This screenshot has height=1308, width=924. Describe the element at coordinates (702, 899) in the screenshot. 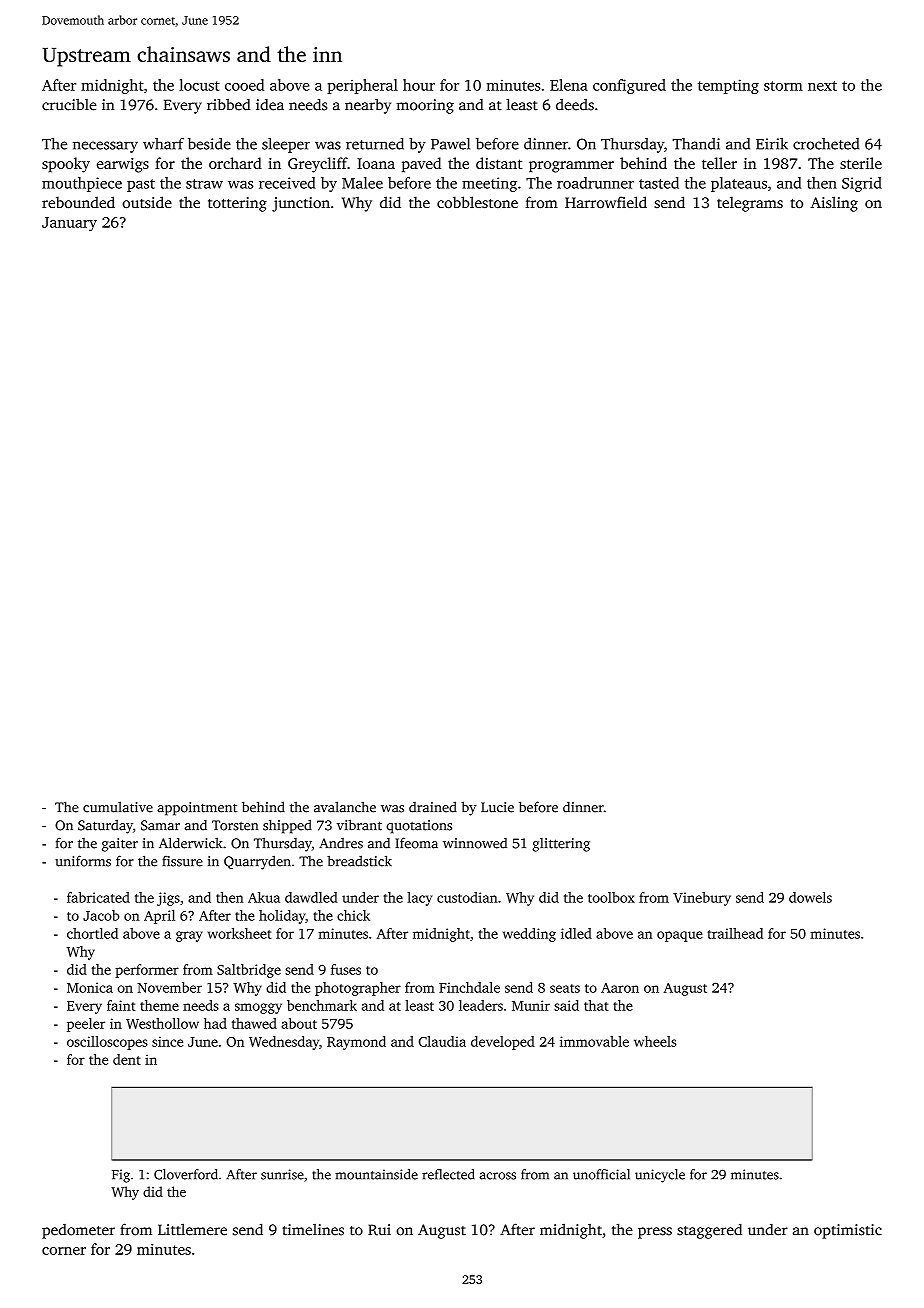

I see `Vinebury` at that location.
